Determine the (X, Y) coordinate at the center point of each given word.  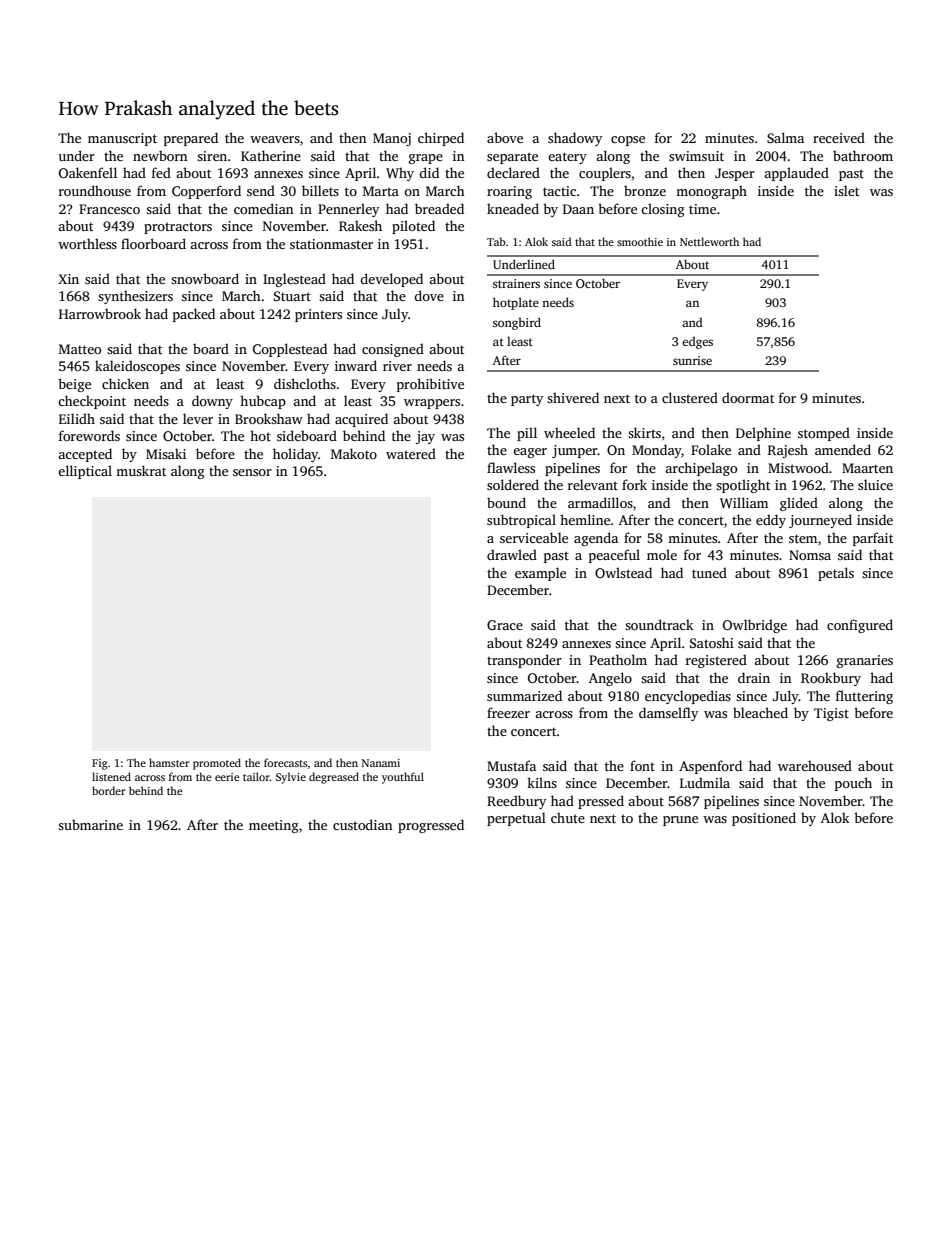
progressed (431, 826)
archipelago (701, 469)
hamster (169, 762)
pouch (853, 784)
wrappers (432, 404)
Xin (68, 279)
